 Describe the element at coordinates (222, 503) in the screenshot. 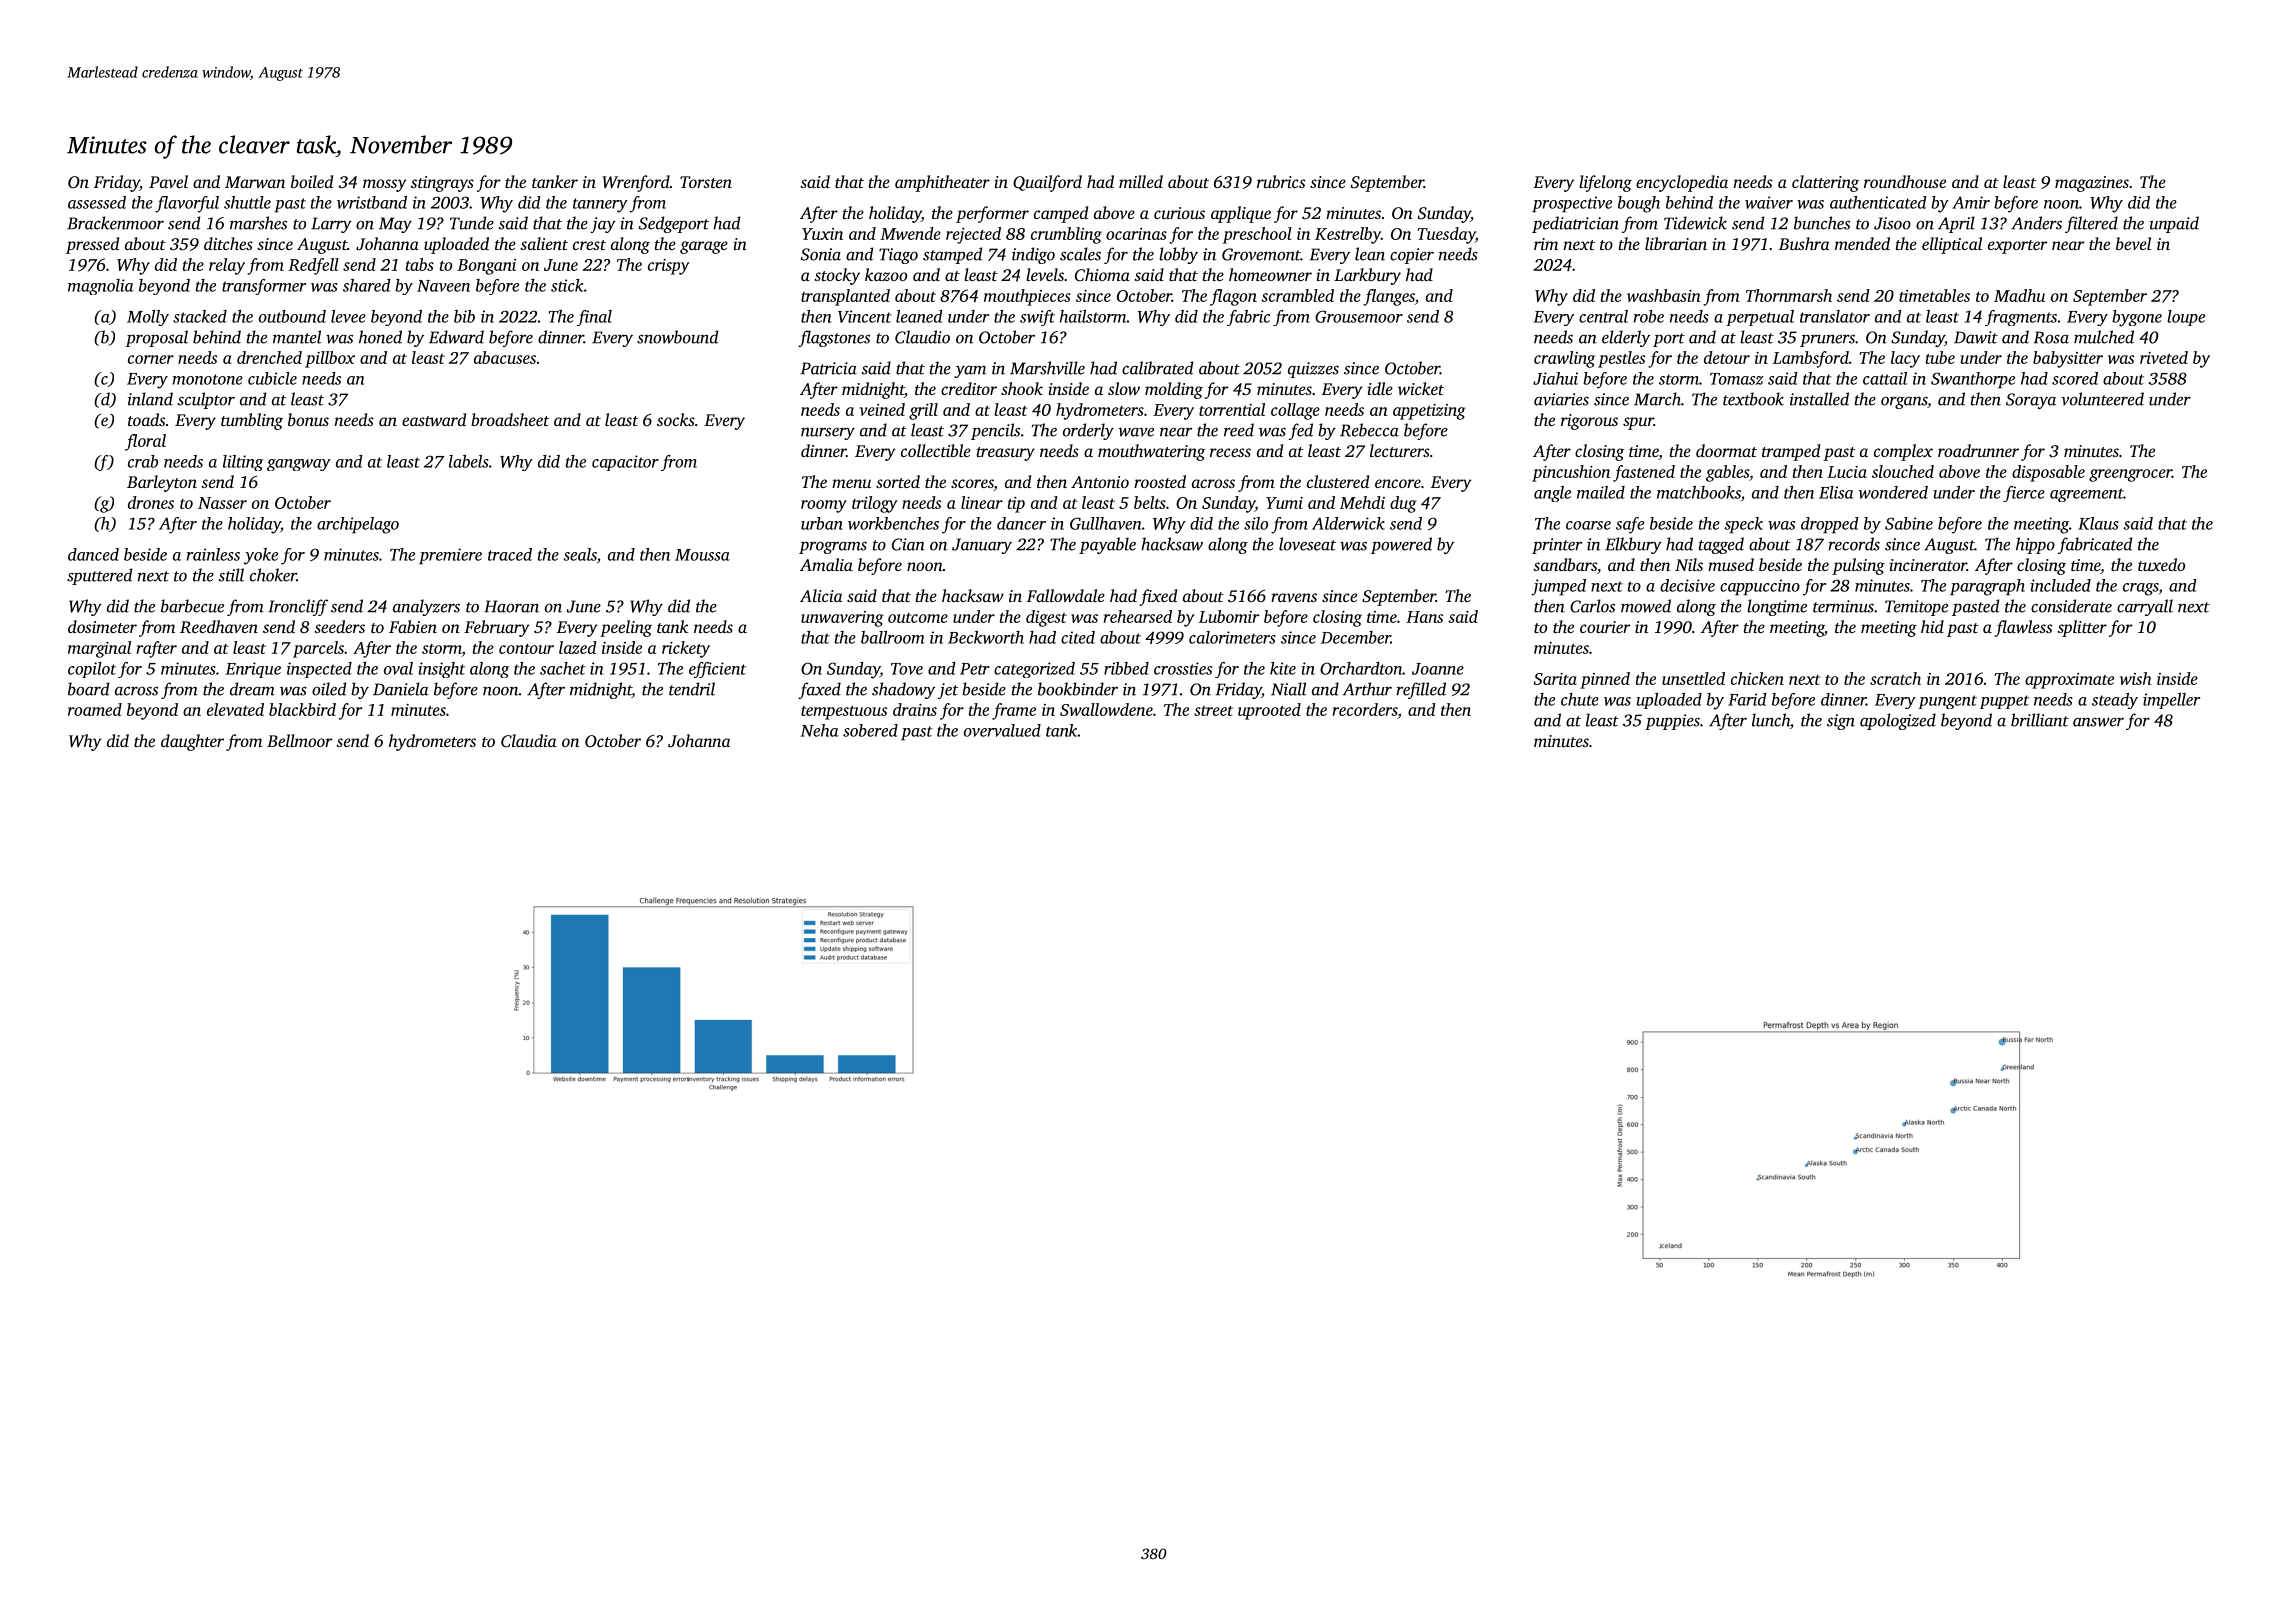

I see `Nasser` at that location.
